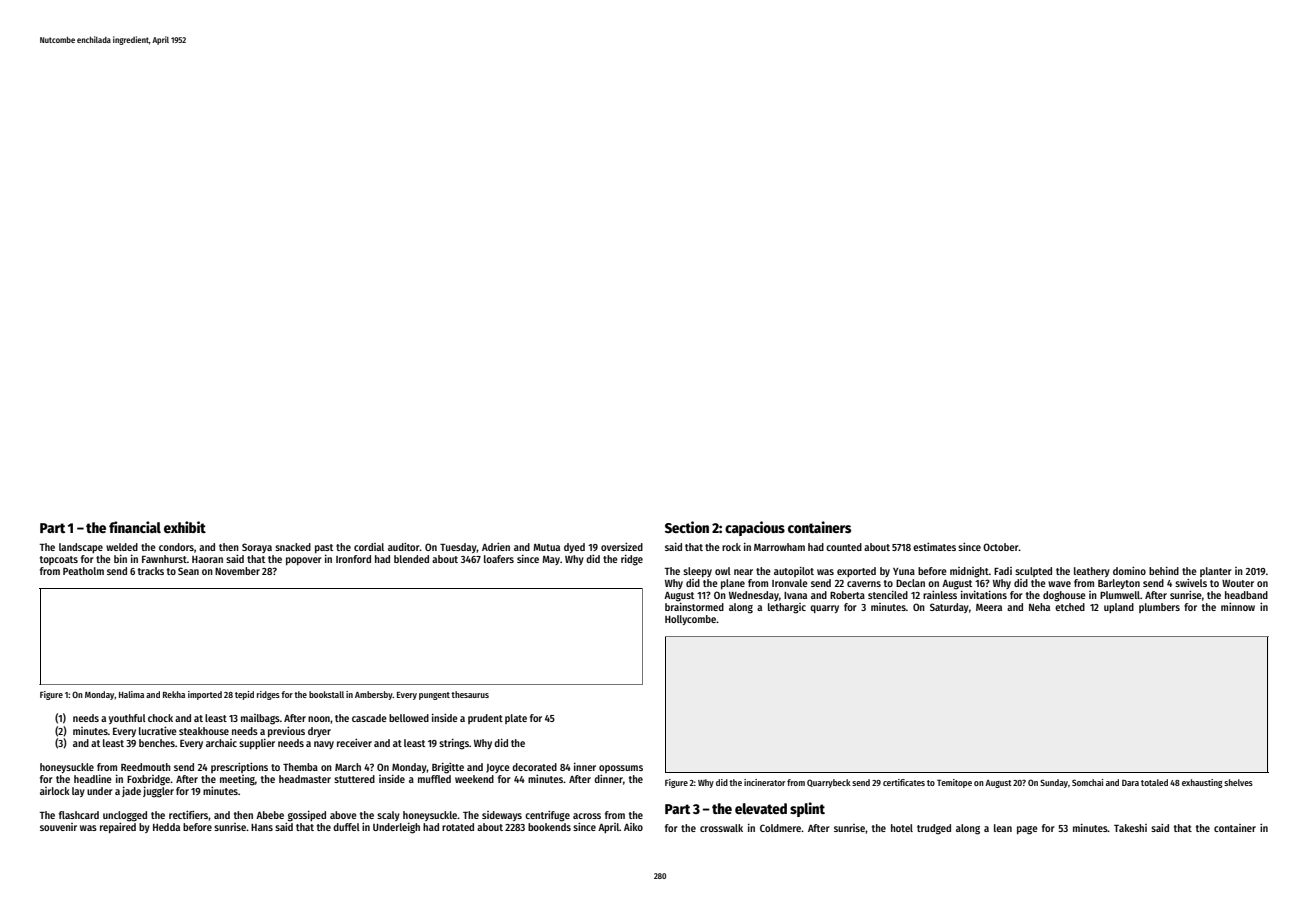 Image resolution: width=1308 pixels, height=924 pixels. Describe the element at coordinates (1238, 782) in the image. I see `shelves` at that location.
